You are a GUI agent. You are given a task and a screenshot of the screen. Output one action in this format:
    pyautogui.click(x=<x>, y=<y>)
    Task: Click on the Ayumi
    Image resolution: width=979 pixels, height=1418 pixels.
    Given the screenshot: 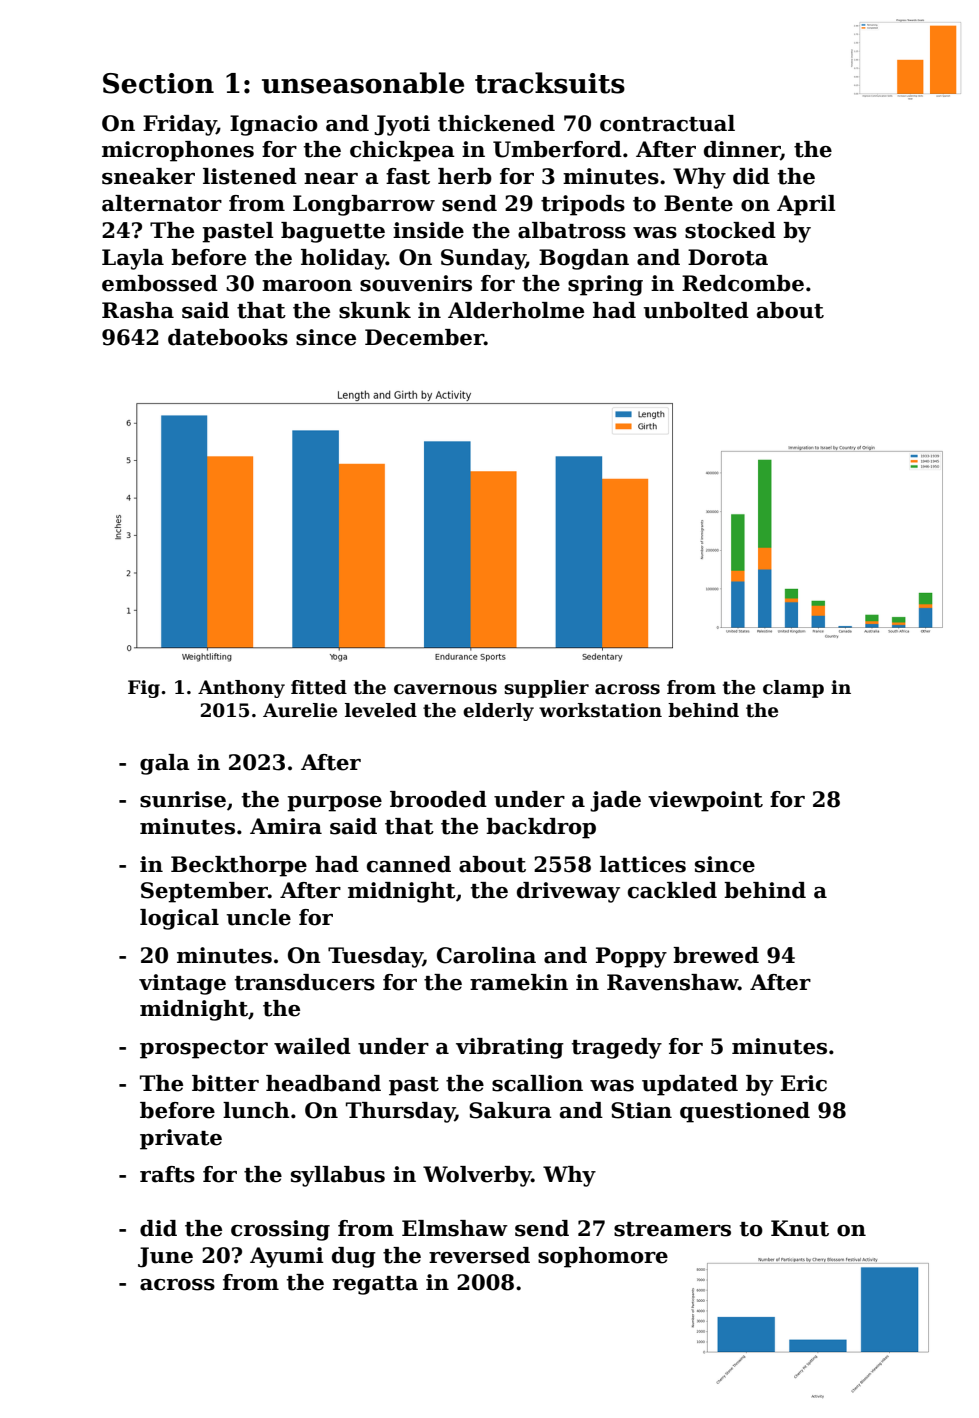 What is the action you would take?
    pyautogui.click(x=287, y=1257)
